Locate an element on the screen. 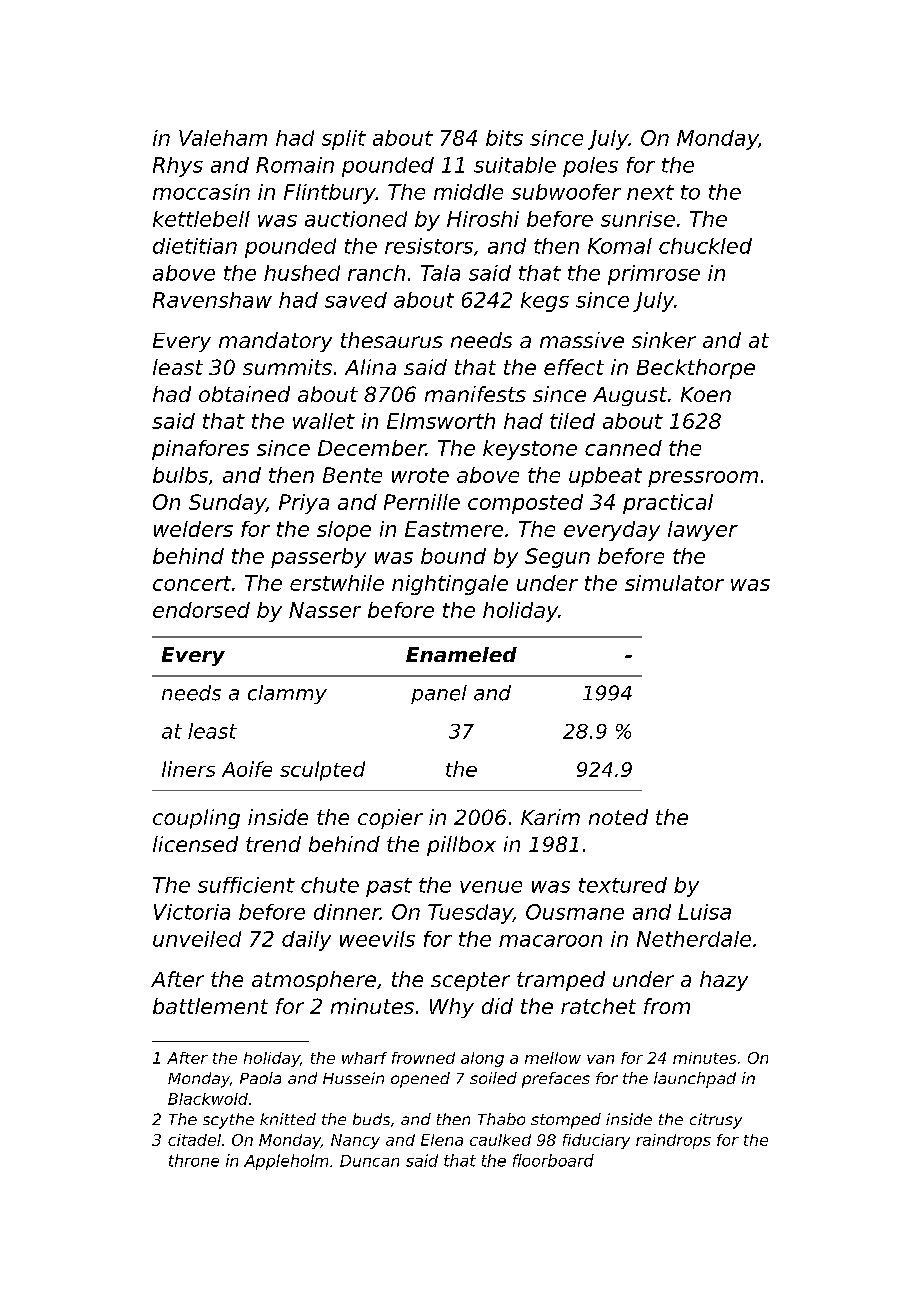  subwoofer is located at coordinates (566, 192).
